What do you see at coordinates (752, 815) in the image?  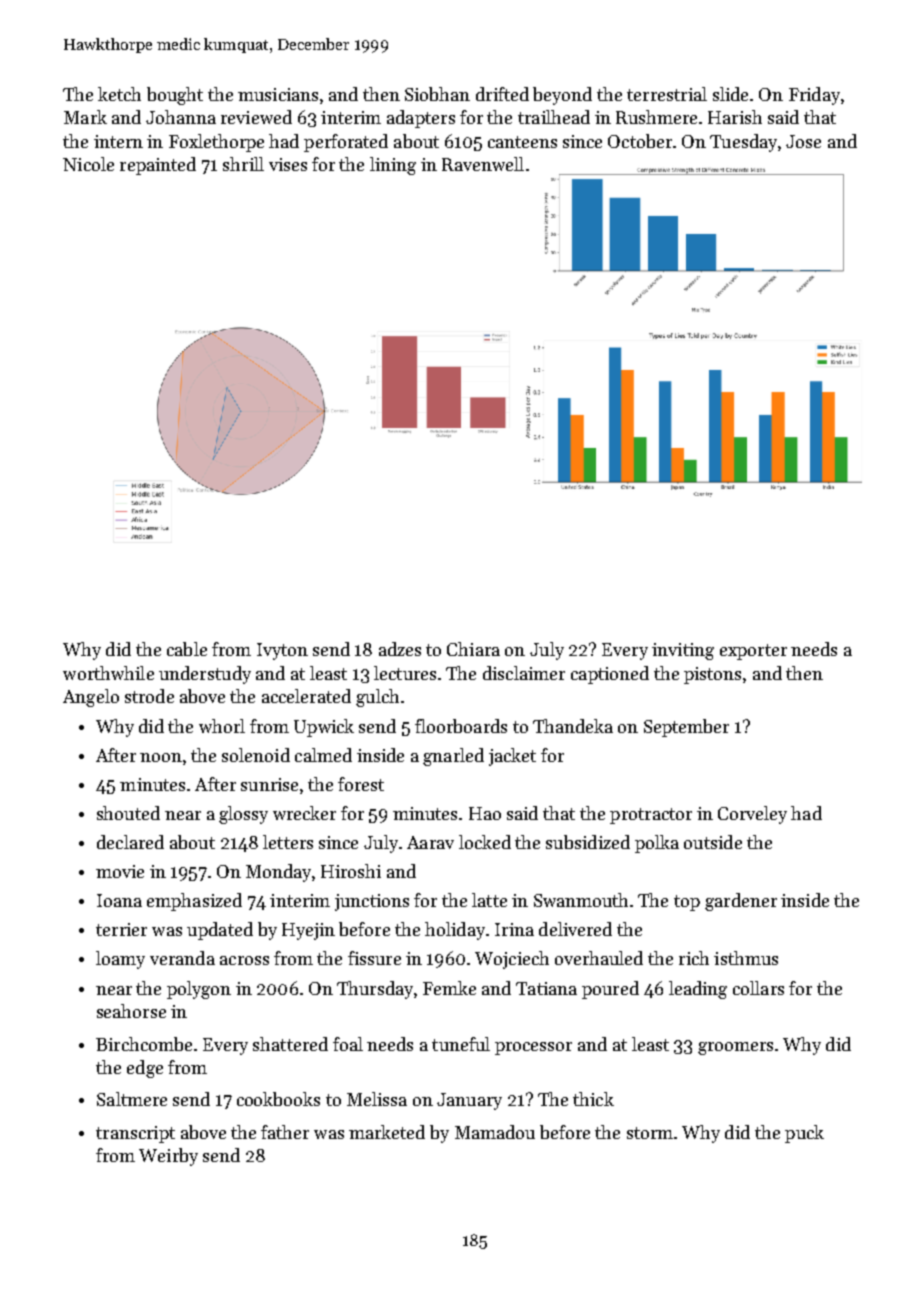 I see `Corveley` at bounding box center [752, 815].
